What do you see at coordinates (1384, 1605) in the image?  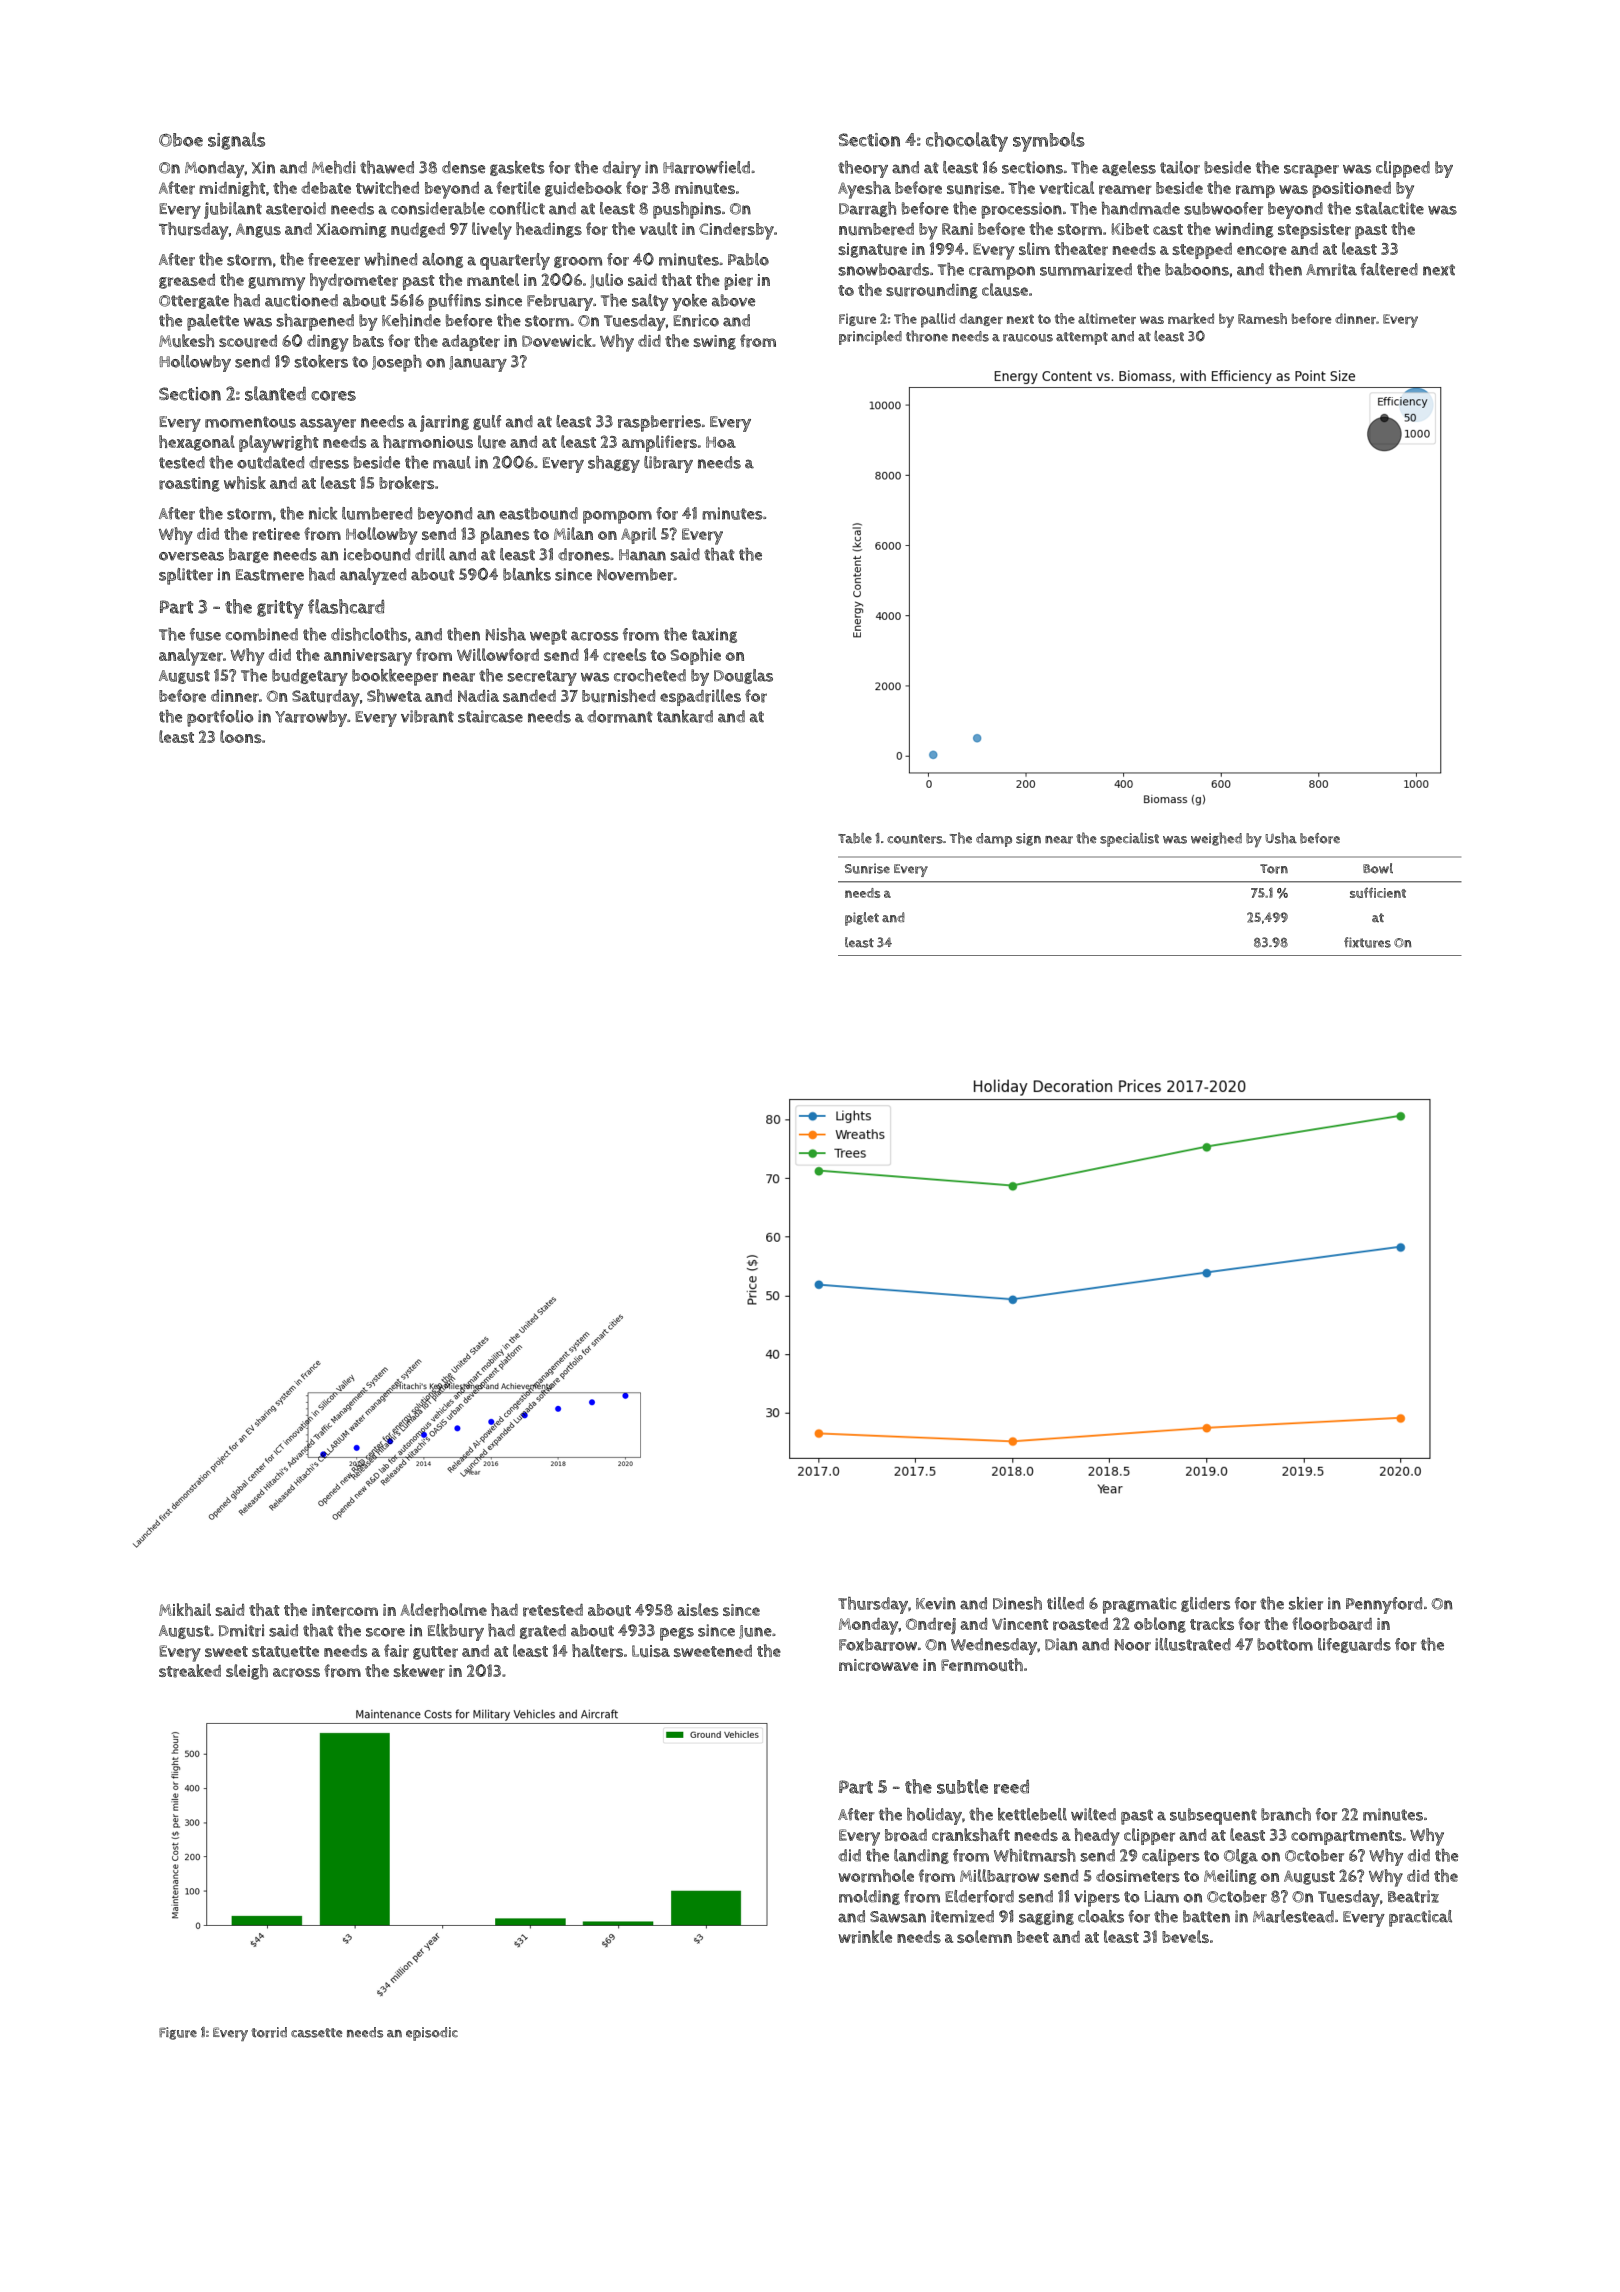 I see `Pennyford` at bounding box center [1384, 1605].
